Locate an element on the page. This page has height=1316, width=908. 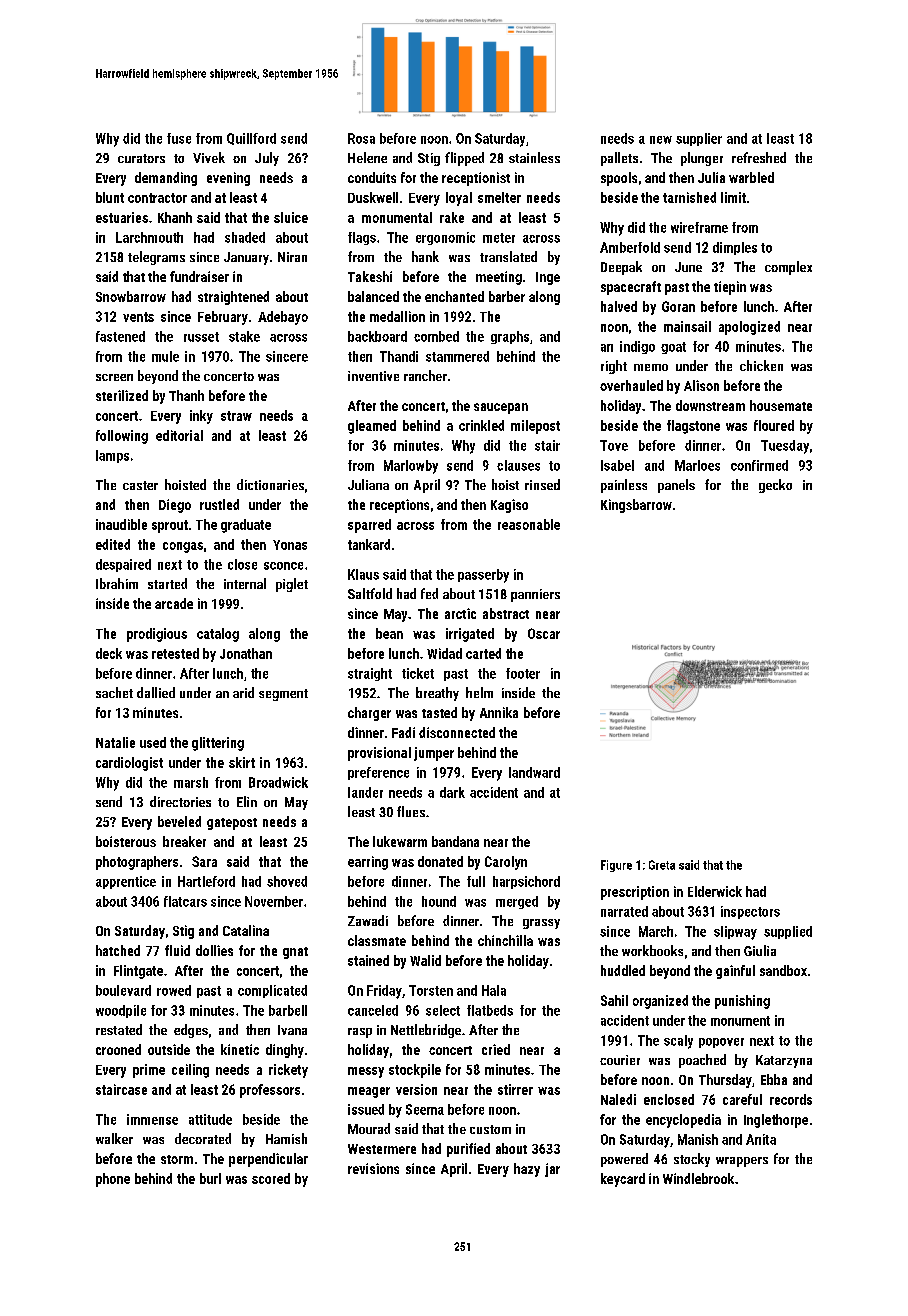
Oscar is located at coordinates (544, 633).
